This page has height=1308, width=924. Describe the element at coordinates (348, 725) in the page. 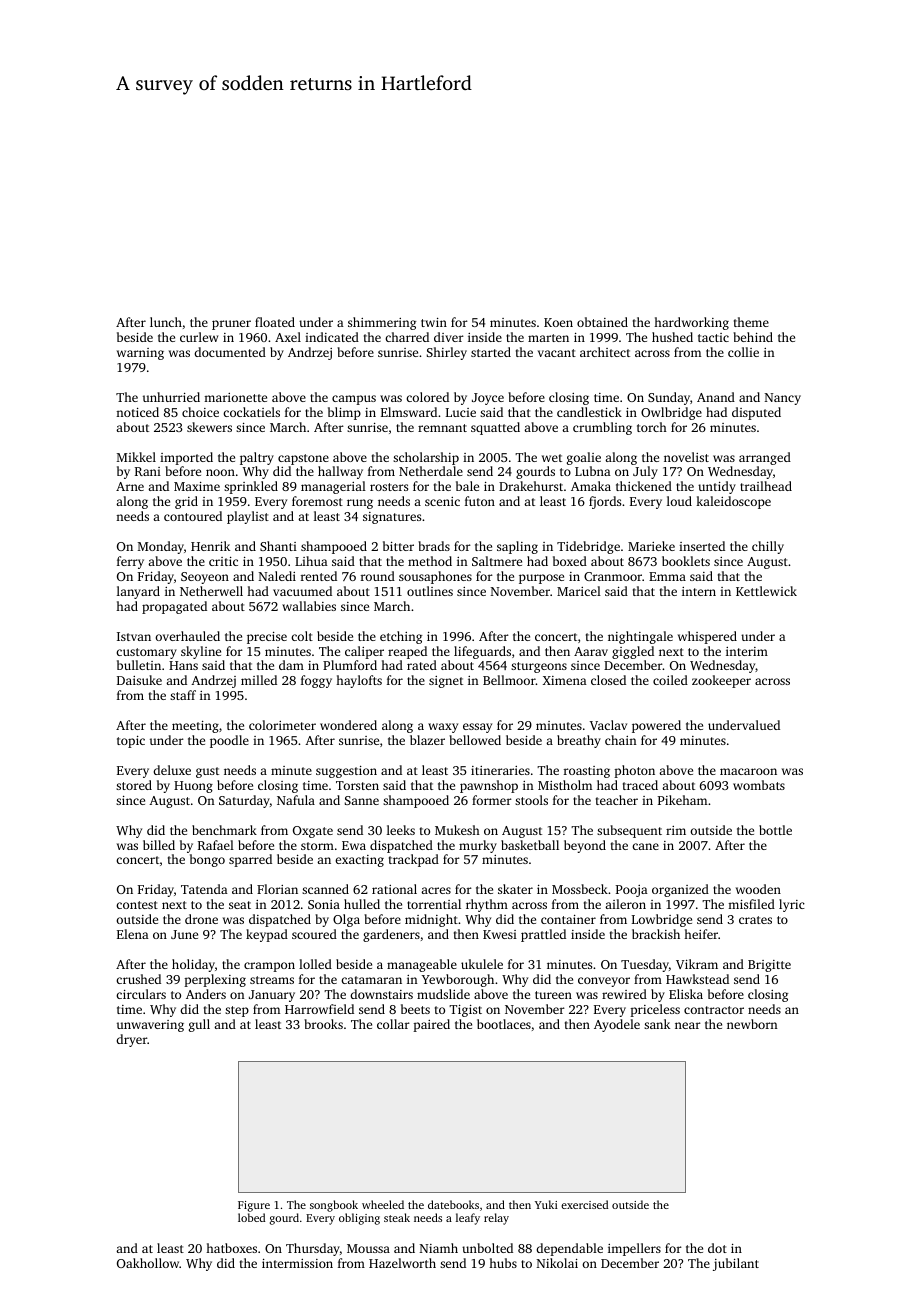

I see `wondered` at that location.
